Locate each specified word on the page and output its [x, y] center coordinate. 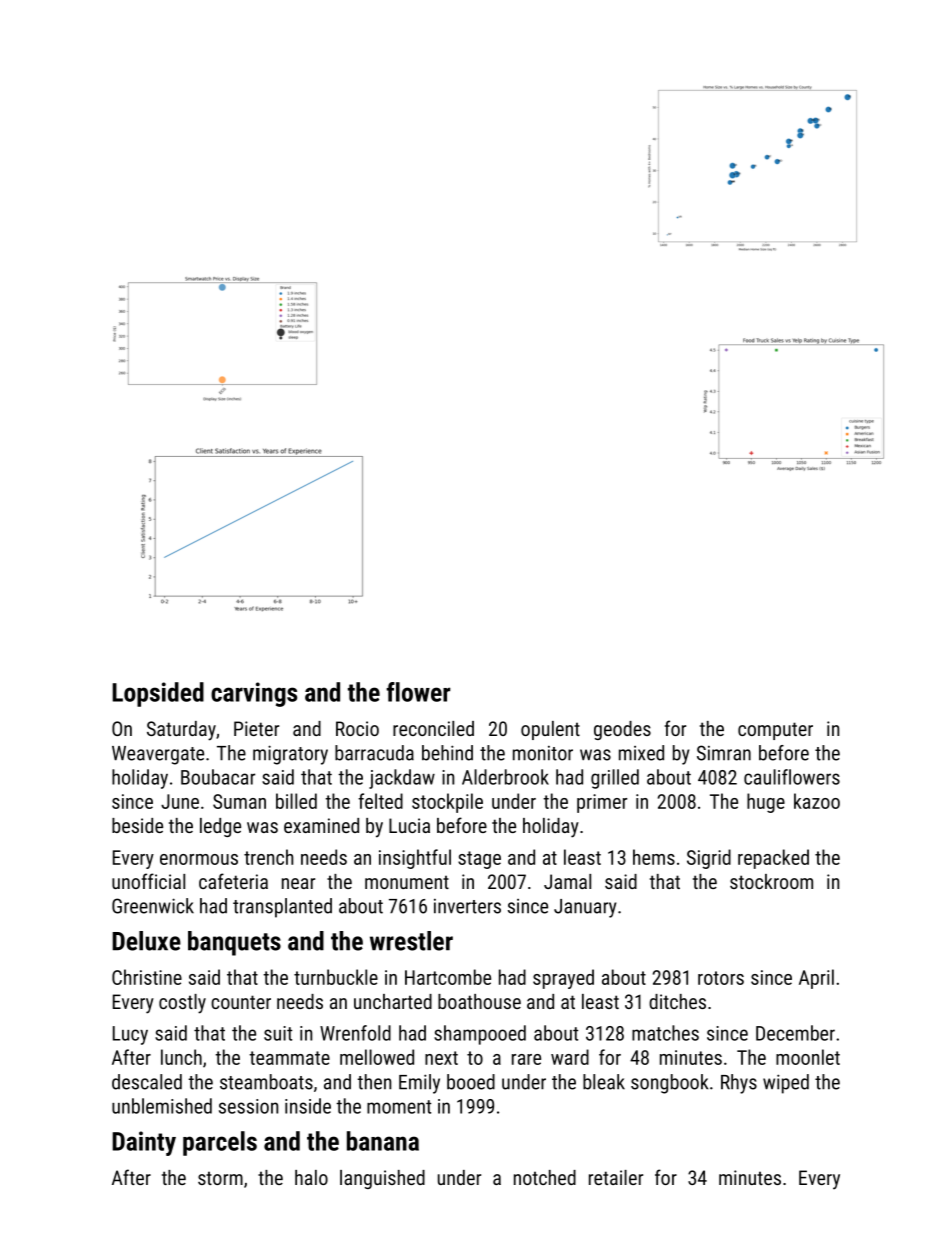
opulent [550, 730]
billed [296, 801]
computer [775, 731]
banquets [234, 943]
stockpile [447, 803]
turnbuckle [336, 977]
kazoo [817, 801]
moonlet [808, 1057]
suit [278, 1033]
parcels [220, 1143]
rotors [721, 978]
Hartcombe [448, 977]
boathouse [479, 1001]
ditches [677, 1001]
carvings [254, 694]
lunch [181, 1057]
